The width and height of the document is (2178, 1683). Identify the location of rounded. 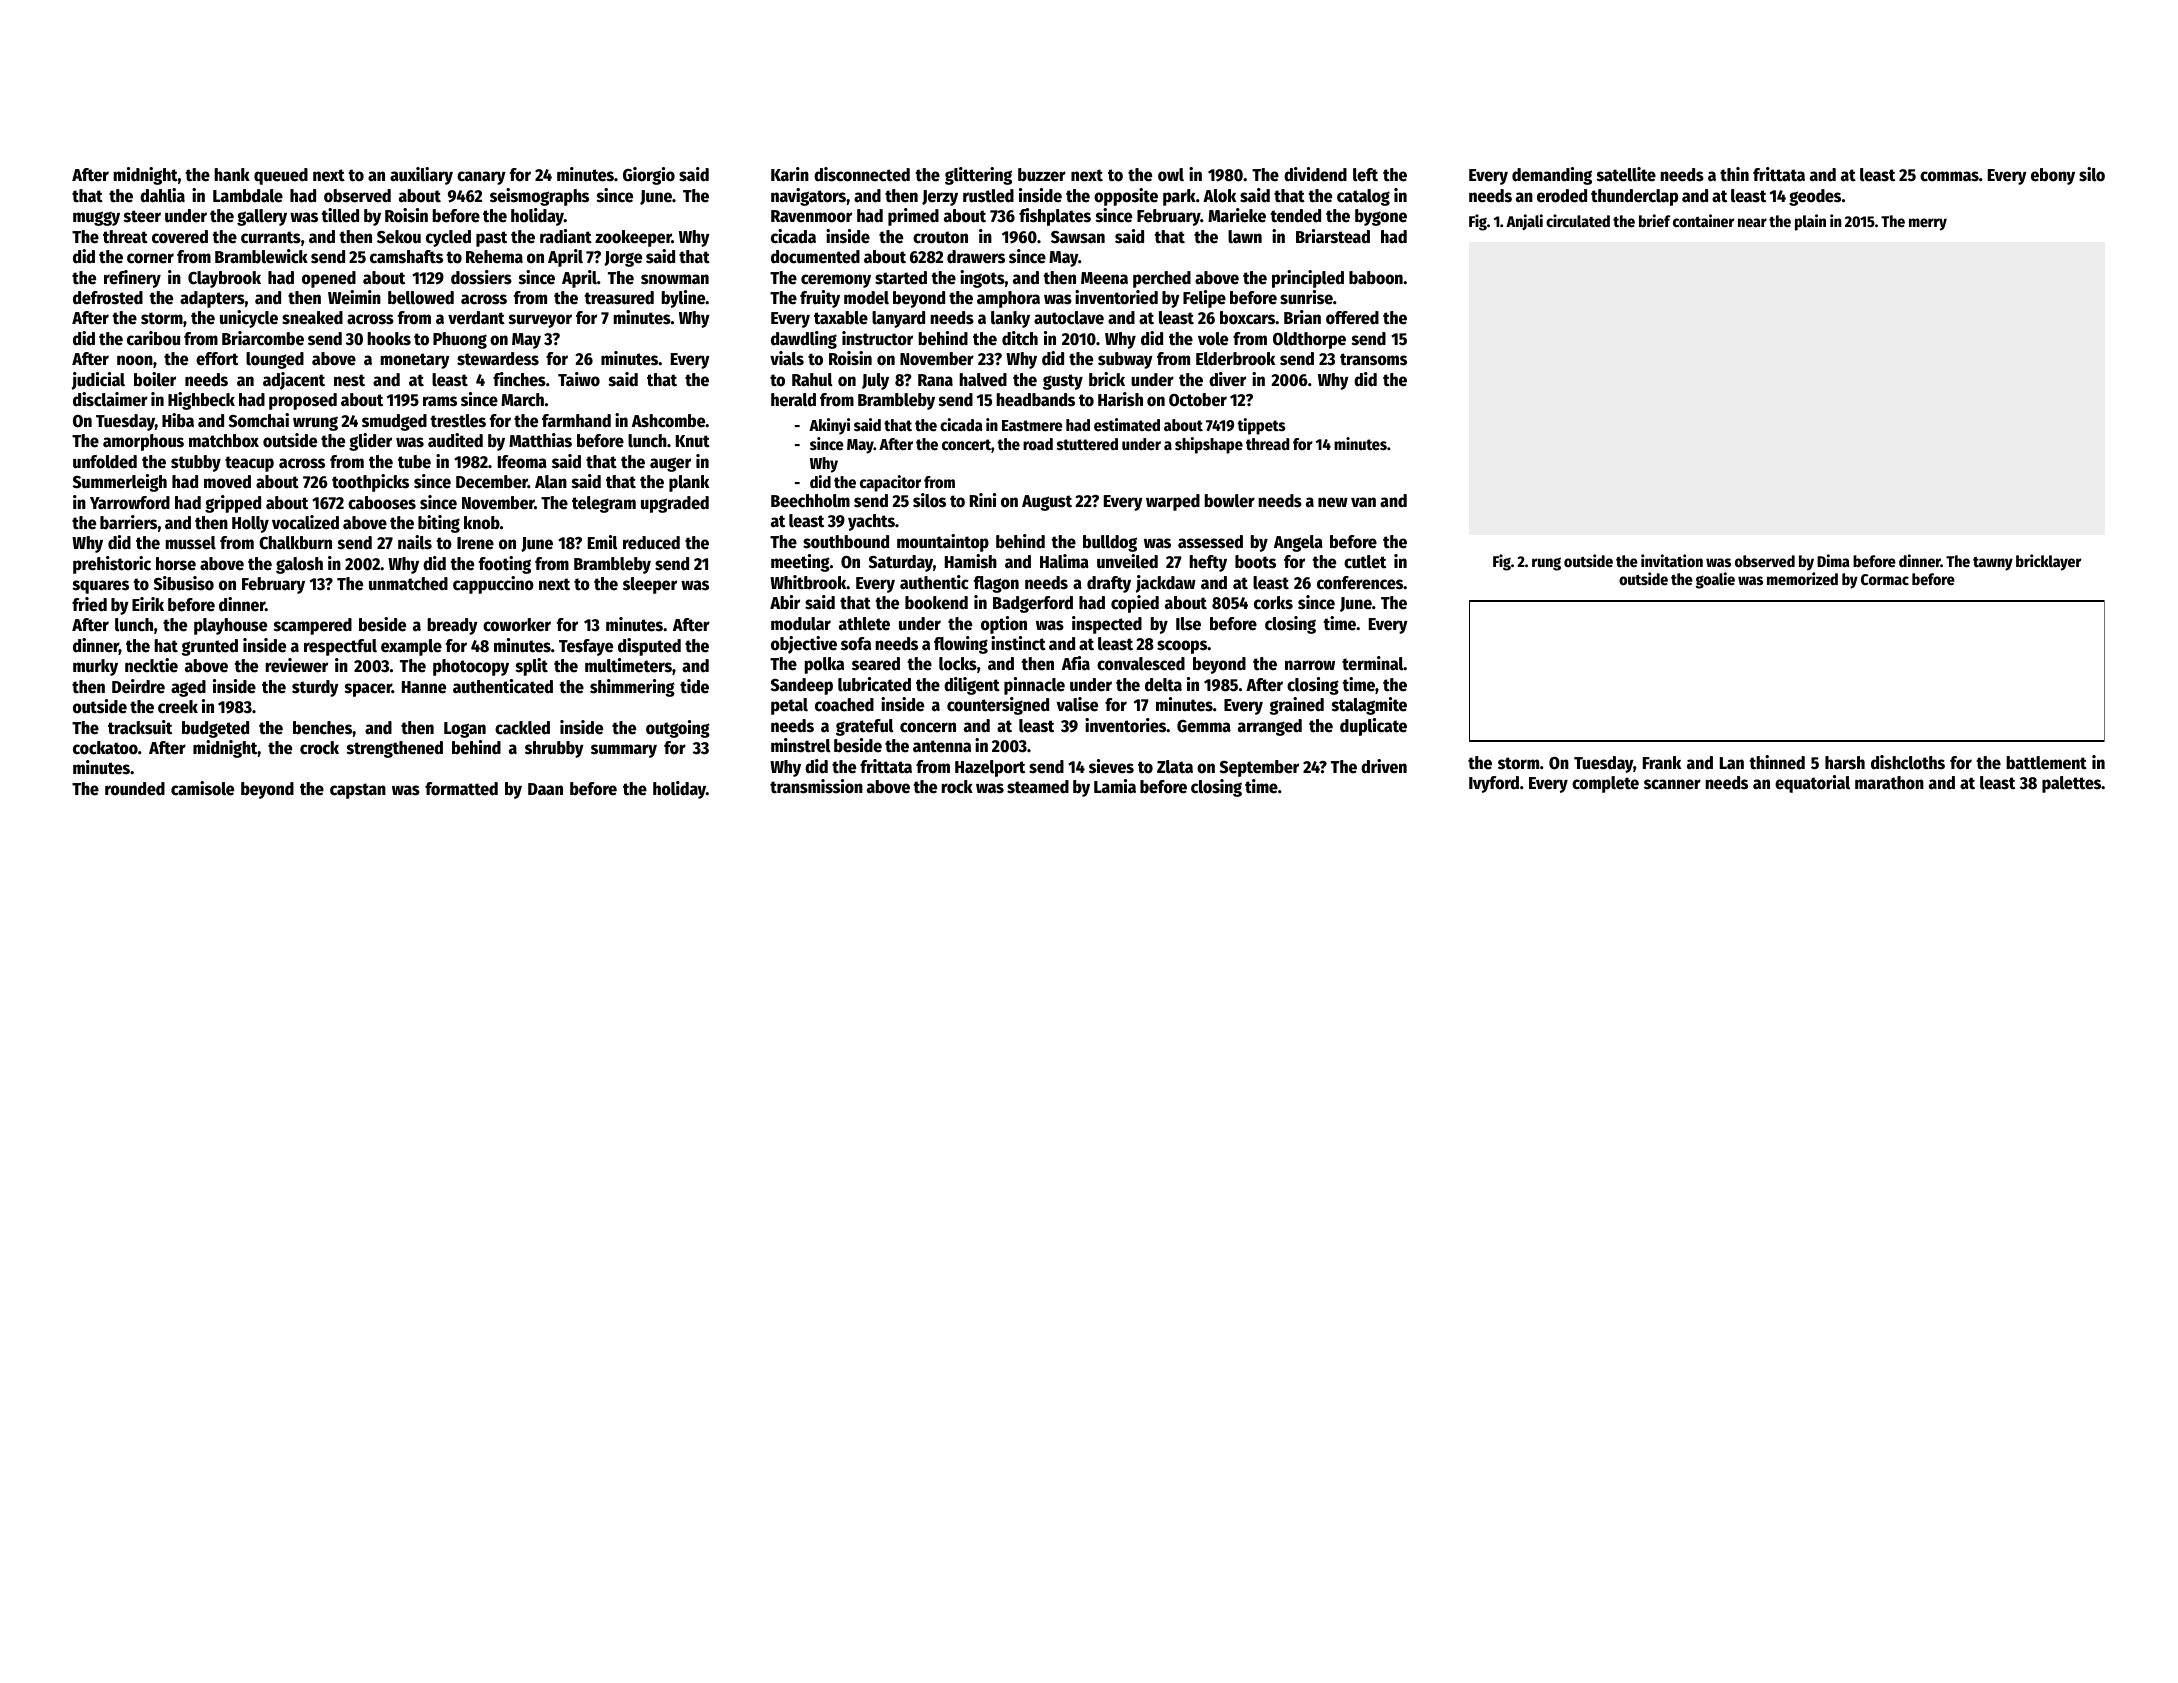
(135, 789).
